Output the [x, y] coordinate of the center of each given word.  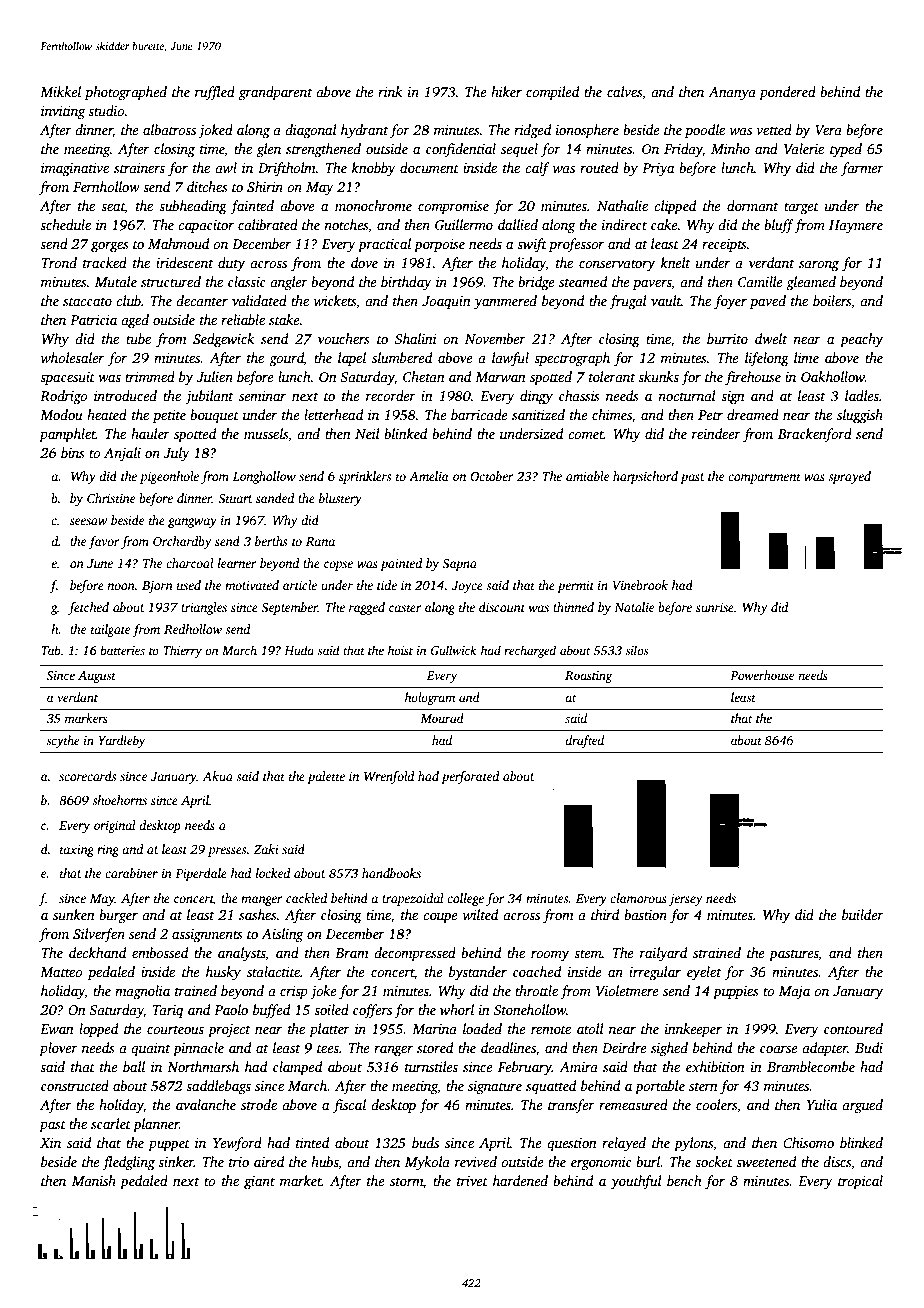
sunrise [715, 607]
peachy [861, 340]
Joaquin [446, 302]
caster [405, 608]
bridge [536, 283]
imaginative [75, 169]
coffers [372, 1011]
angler [289, 283]
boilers [832, 300]
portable [660, 1087]
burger [118, 916]
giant [259, 1182]
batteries [122, 650]
